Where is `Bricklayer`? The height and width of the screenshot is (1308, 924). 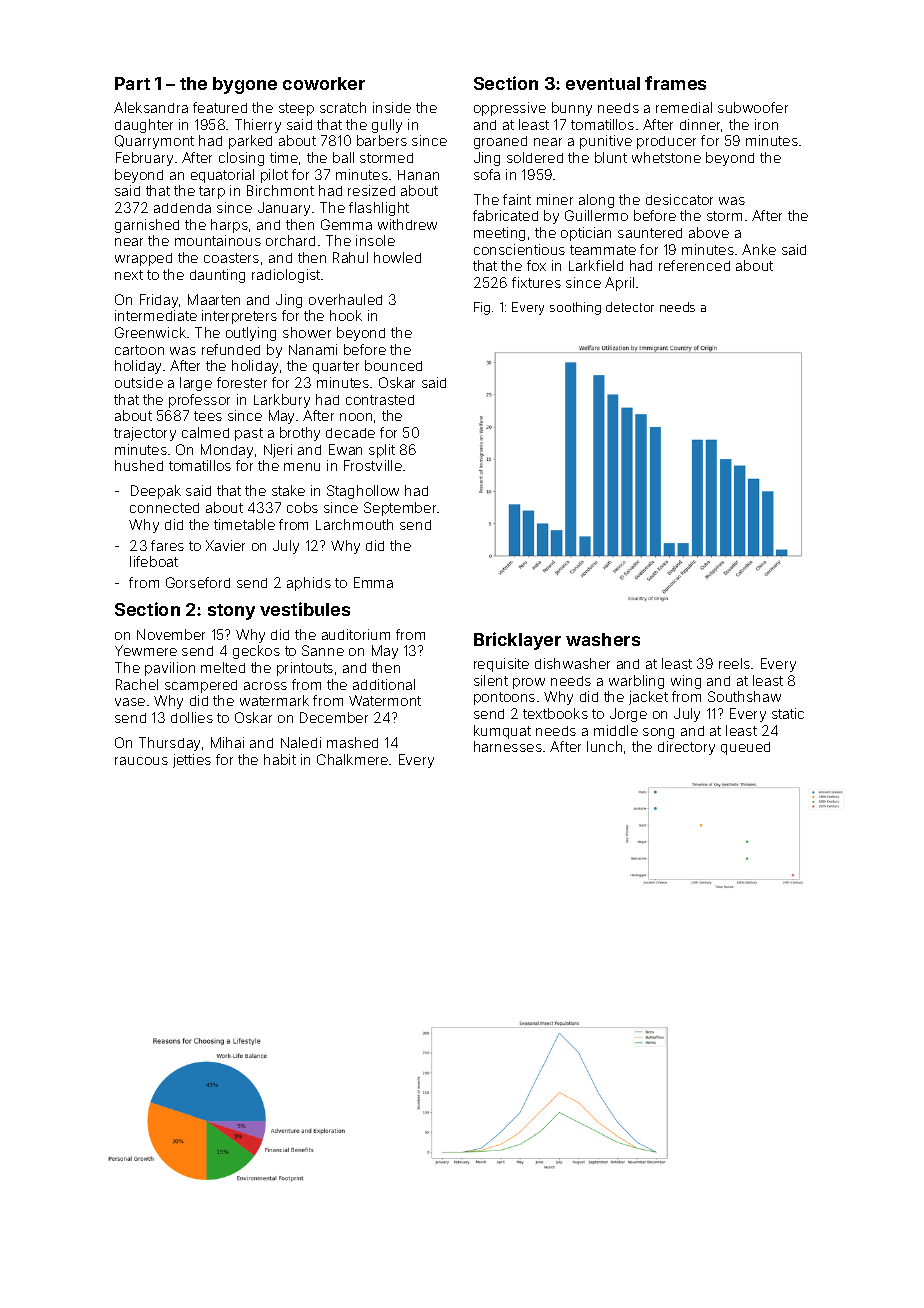
Bricklayer is located at coordinates (517, 641).
